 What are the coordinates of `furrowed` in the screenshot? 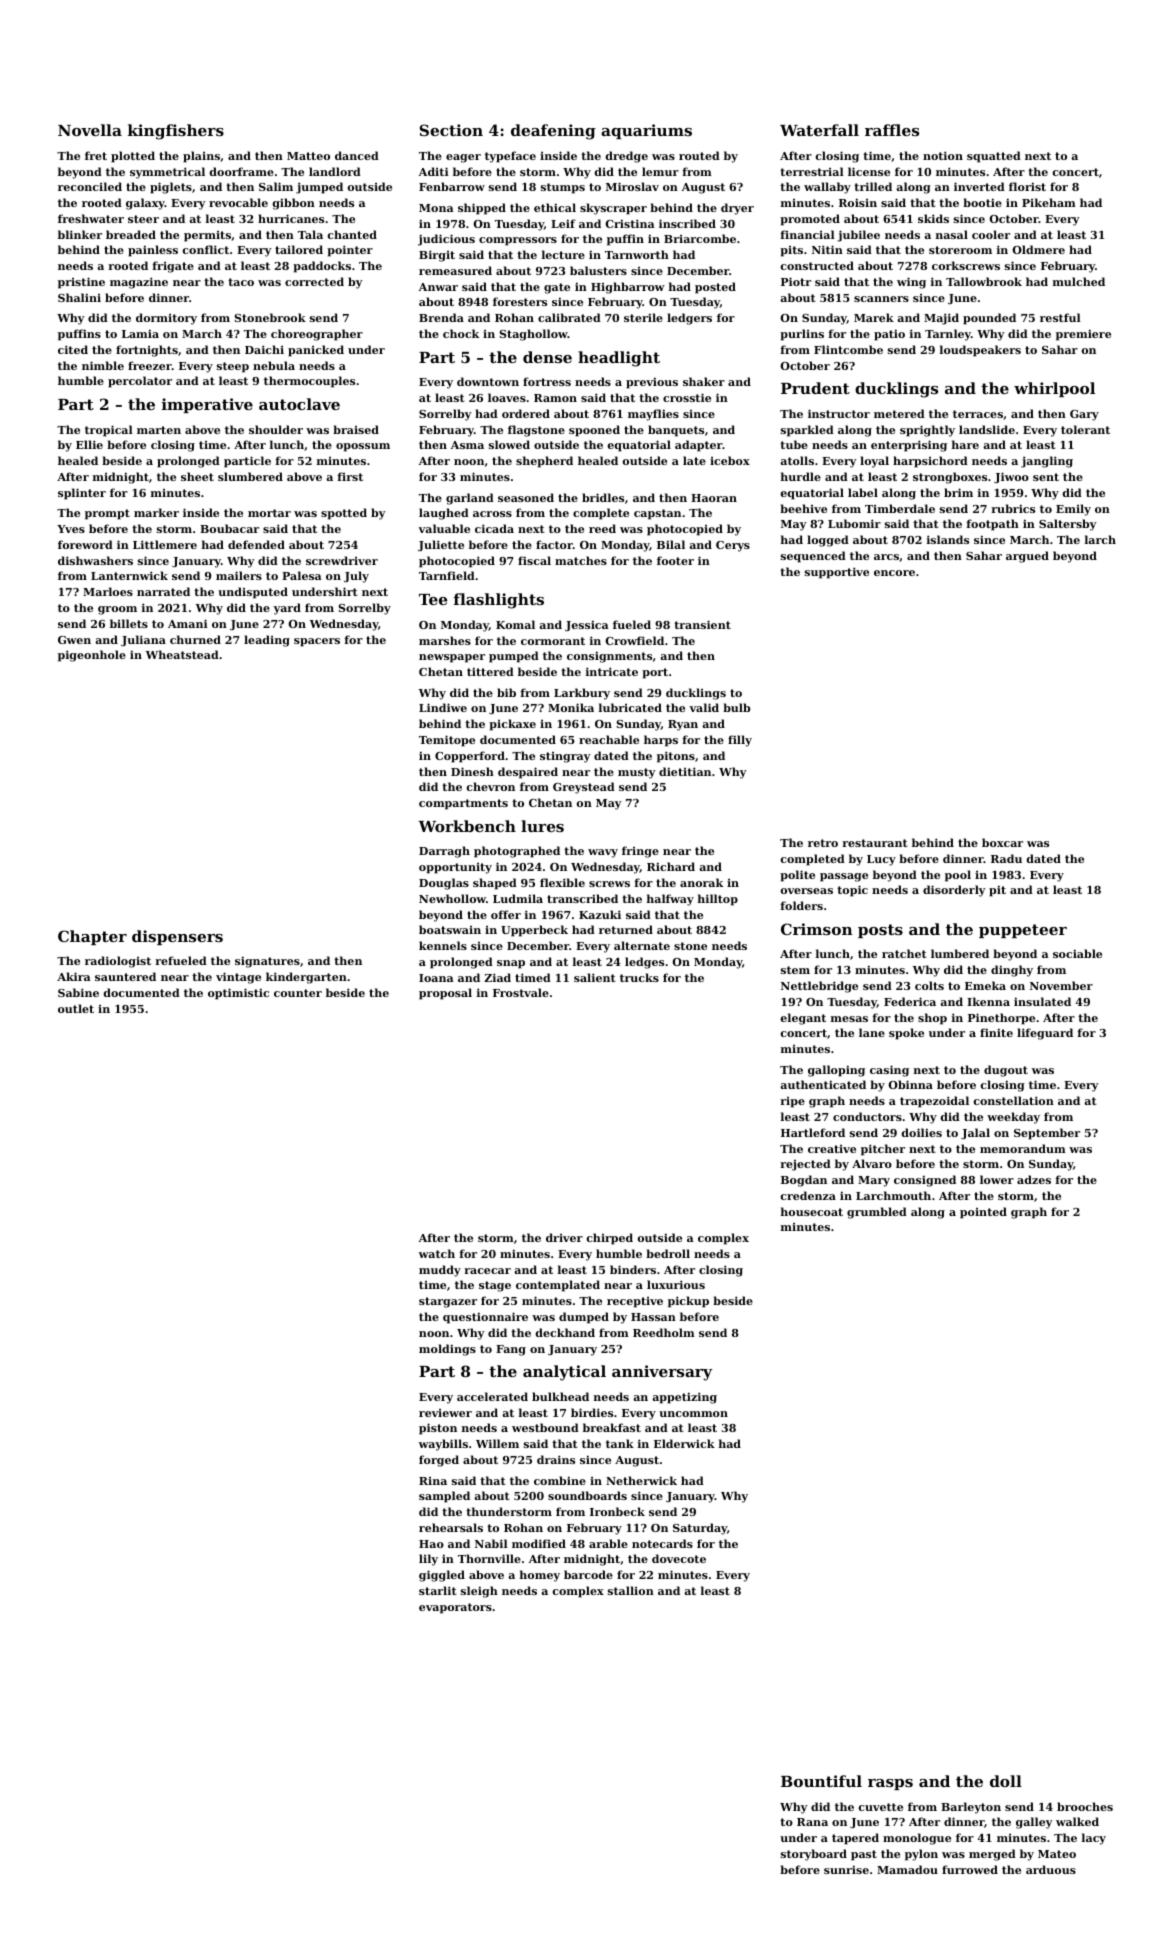 It's located at (970, 1869).
